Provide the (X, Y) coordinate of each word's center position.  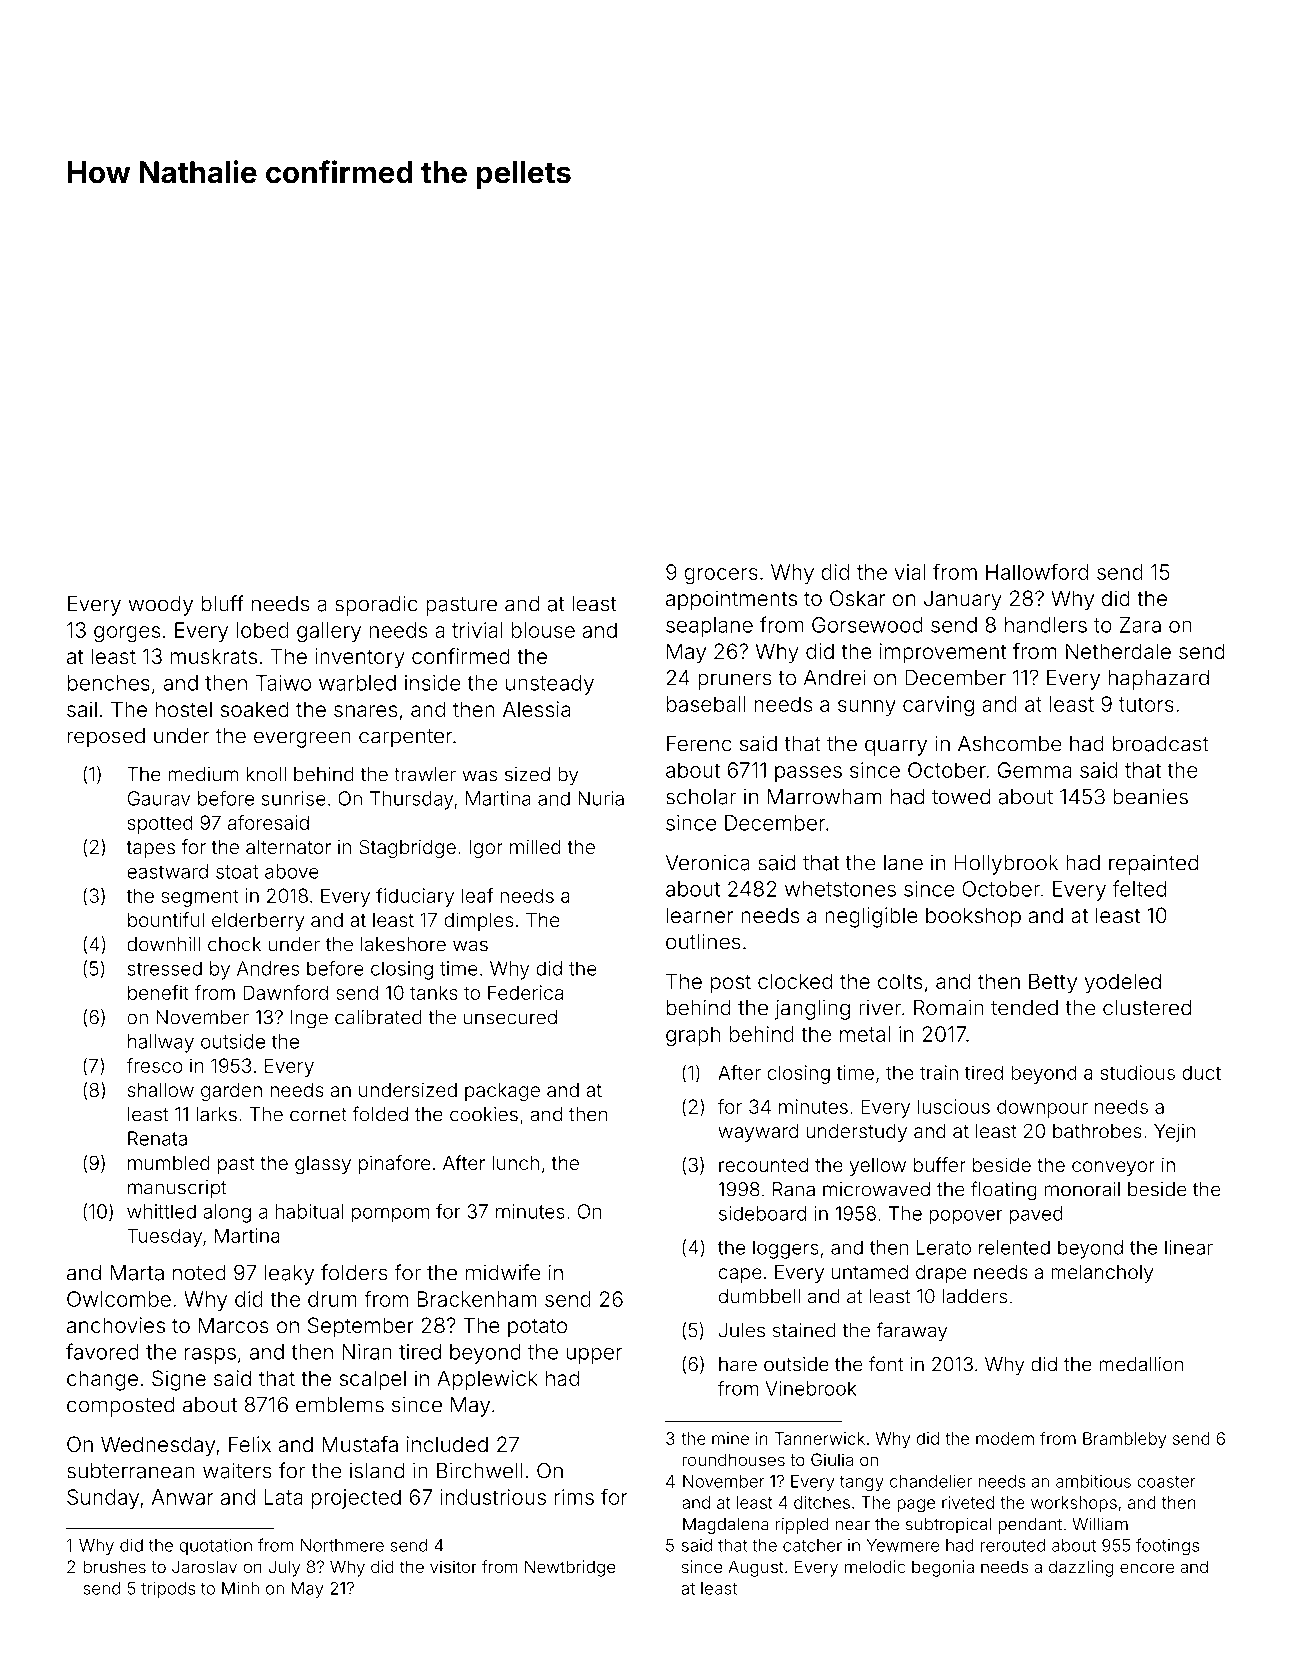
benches (109, 683)
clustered (1147, 1008)
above (292, 871)
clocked (795, 981)
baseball (706, 704)
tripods (168, 1590)
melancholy (1102, 1274)
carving (938, 706)
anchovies (116, 1325)
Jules (742, 1330)
